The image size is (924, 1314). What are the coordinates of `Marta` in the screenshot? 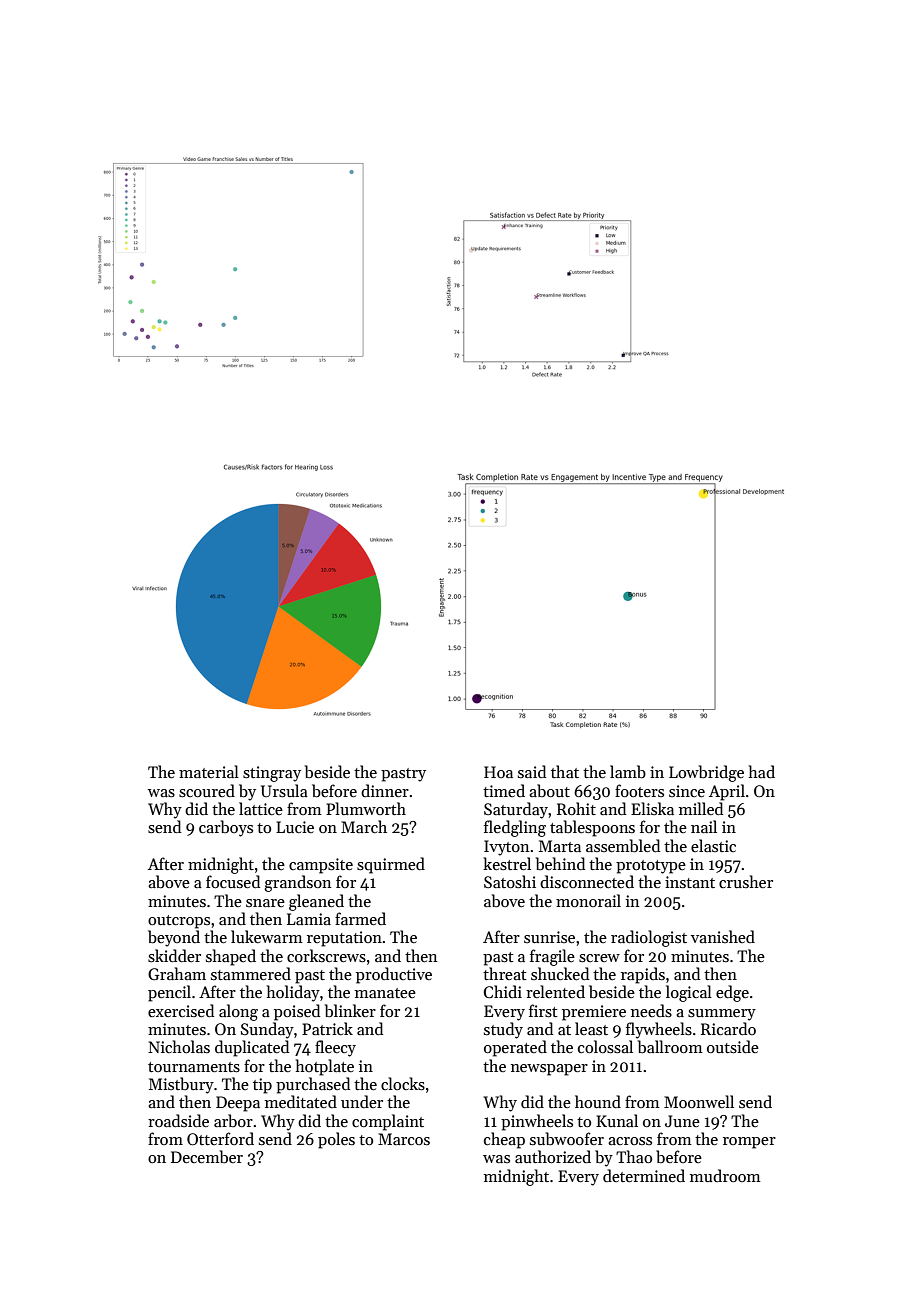 It's located at (560, 846).
